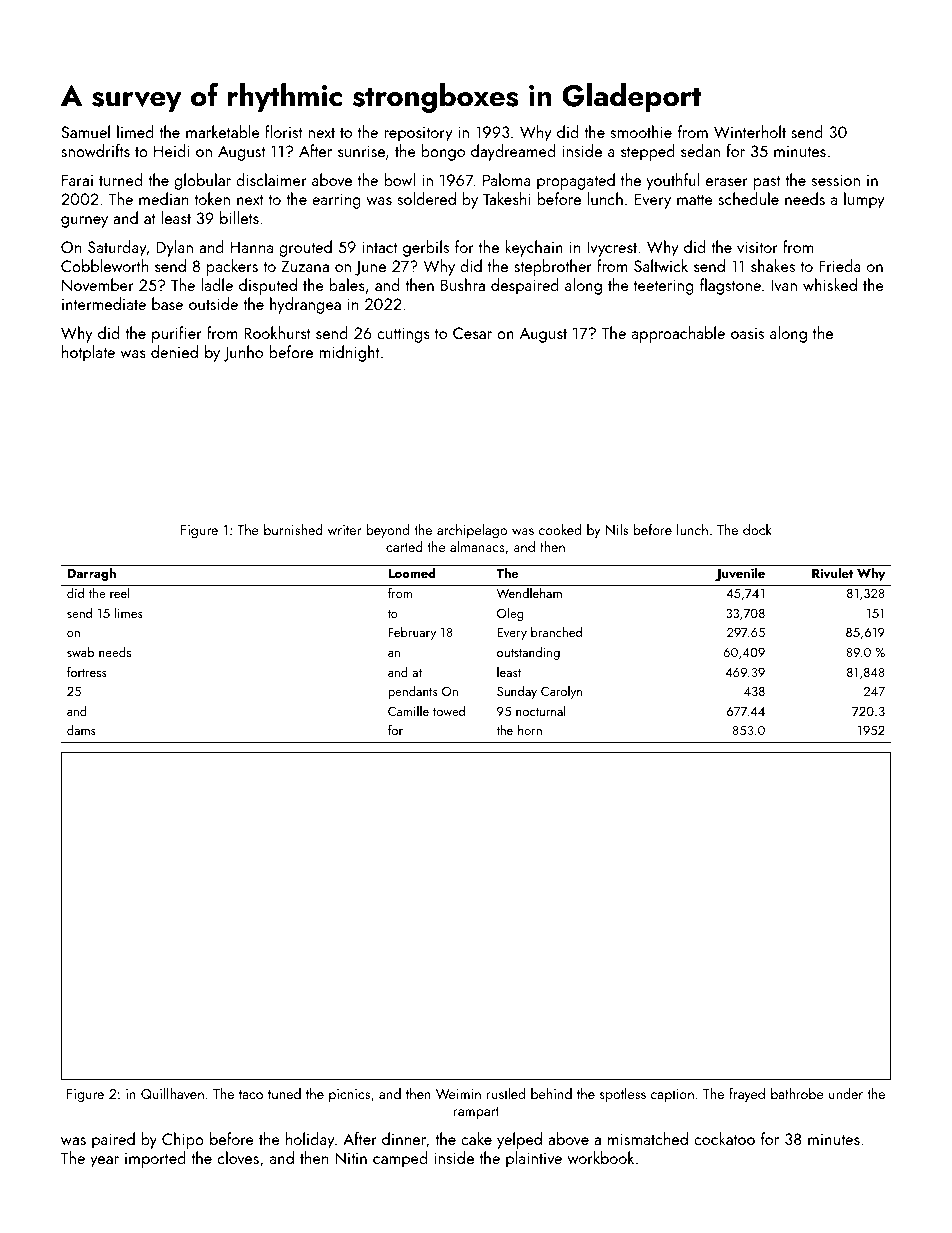  Describe the element at coordinates (556, 632) in the screenshot. I see `branched` at that location.
